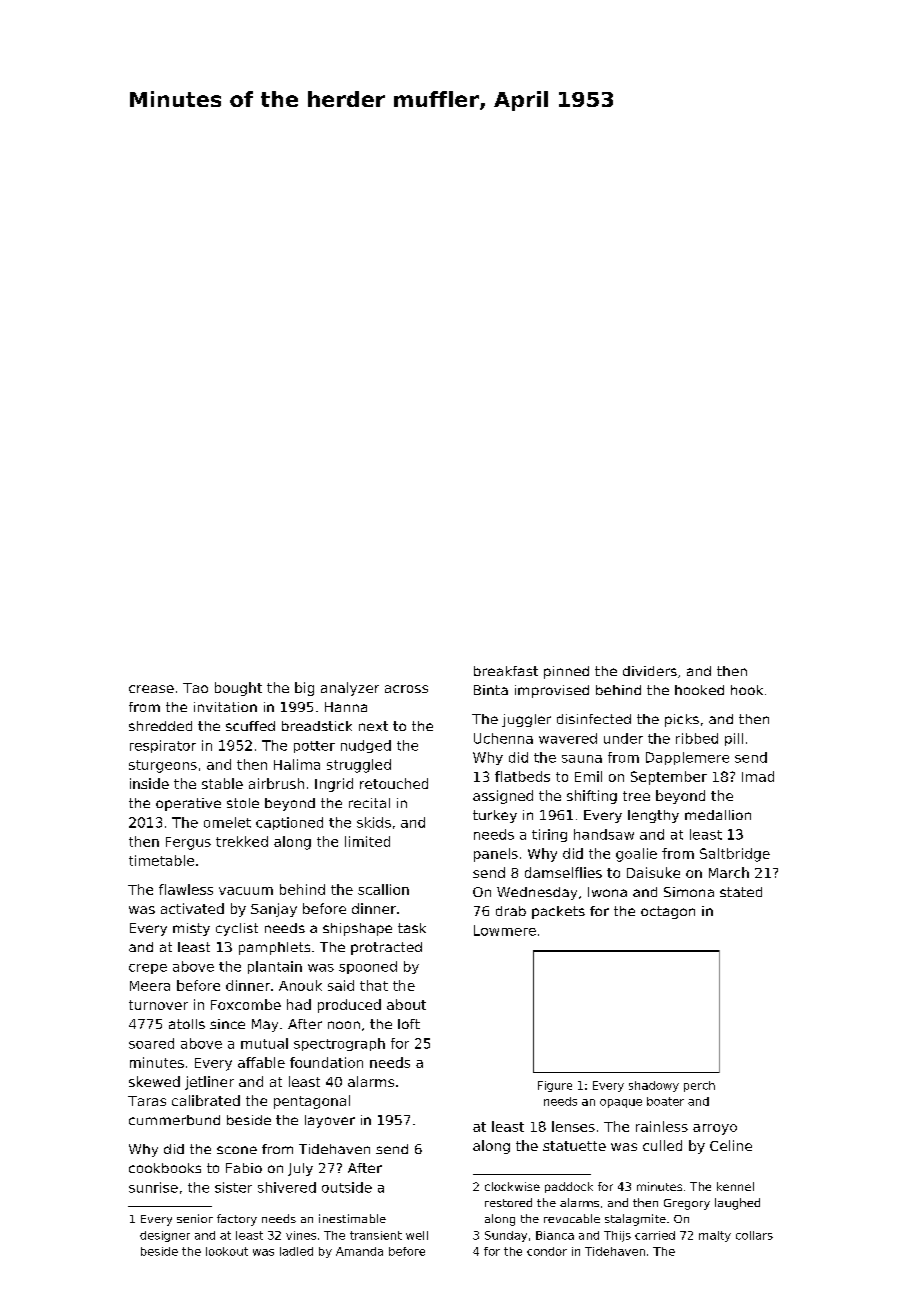 This page has height=1316, width=908. I want to click on lookout, so click(227, 1251).
